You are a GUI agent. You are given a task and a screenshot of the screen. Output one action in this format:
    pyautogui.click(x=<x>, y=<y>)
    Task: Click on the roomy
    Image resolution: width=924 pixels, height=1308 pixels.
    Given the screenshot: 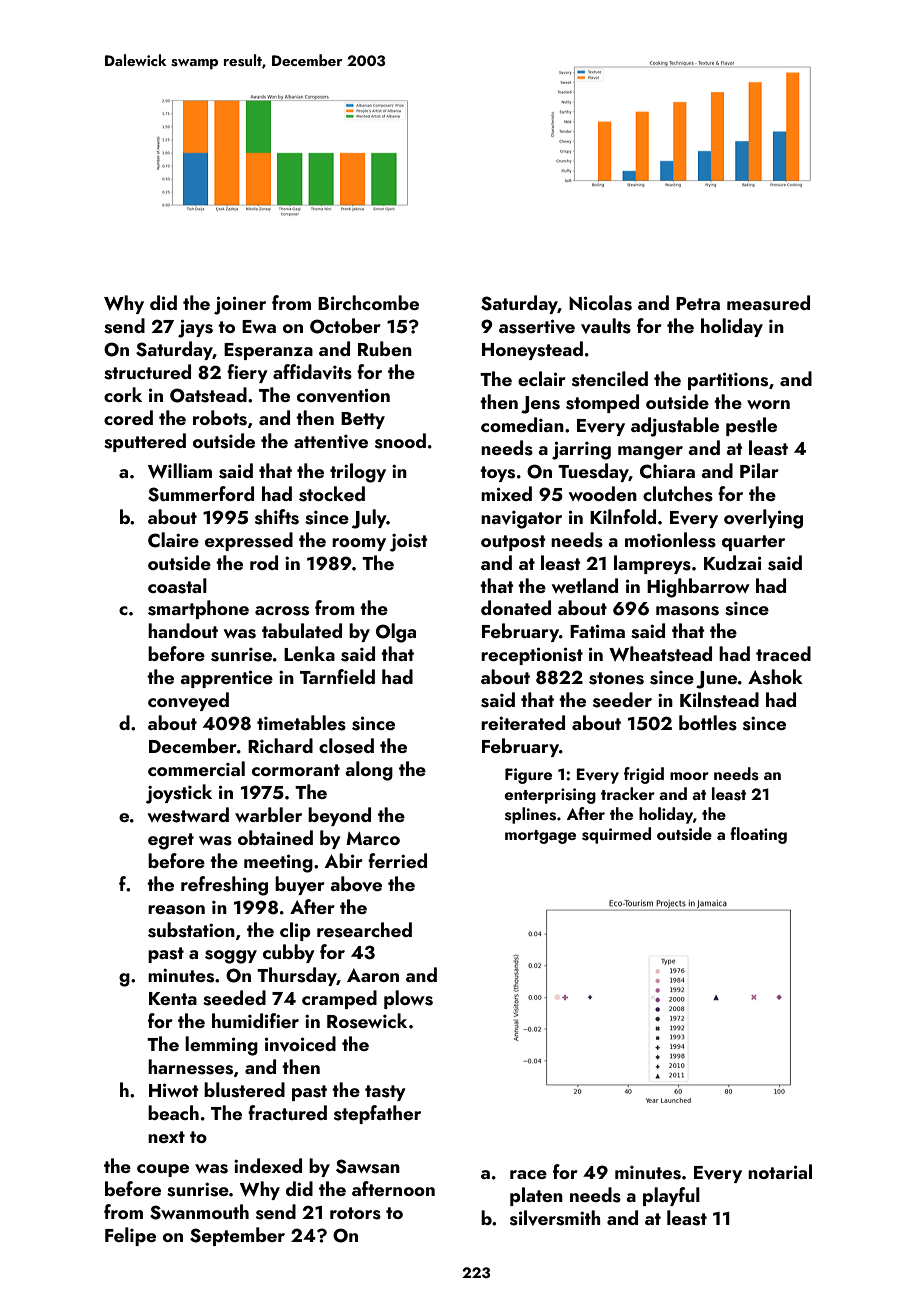 What is the action you would take?
    pyautogui.click(x=359, y=544)
